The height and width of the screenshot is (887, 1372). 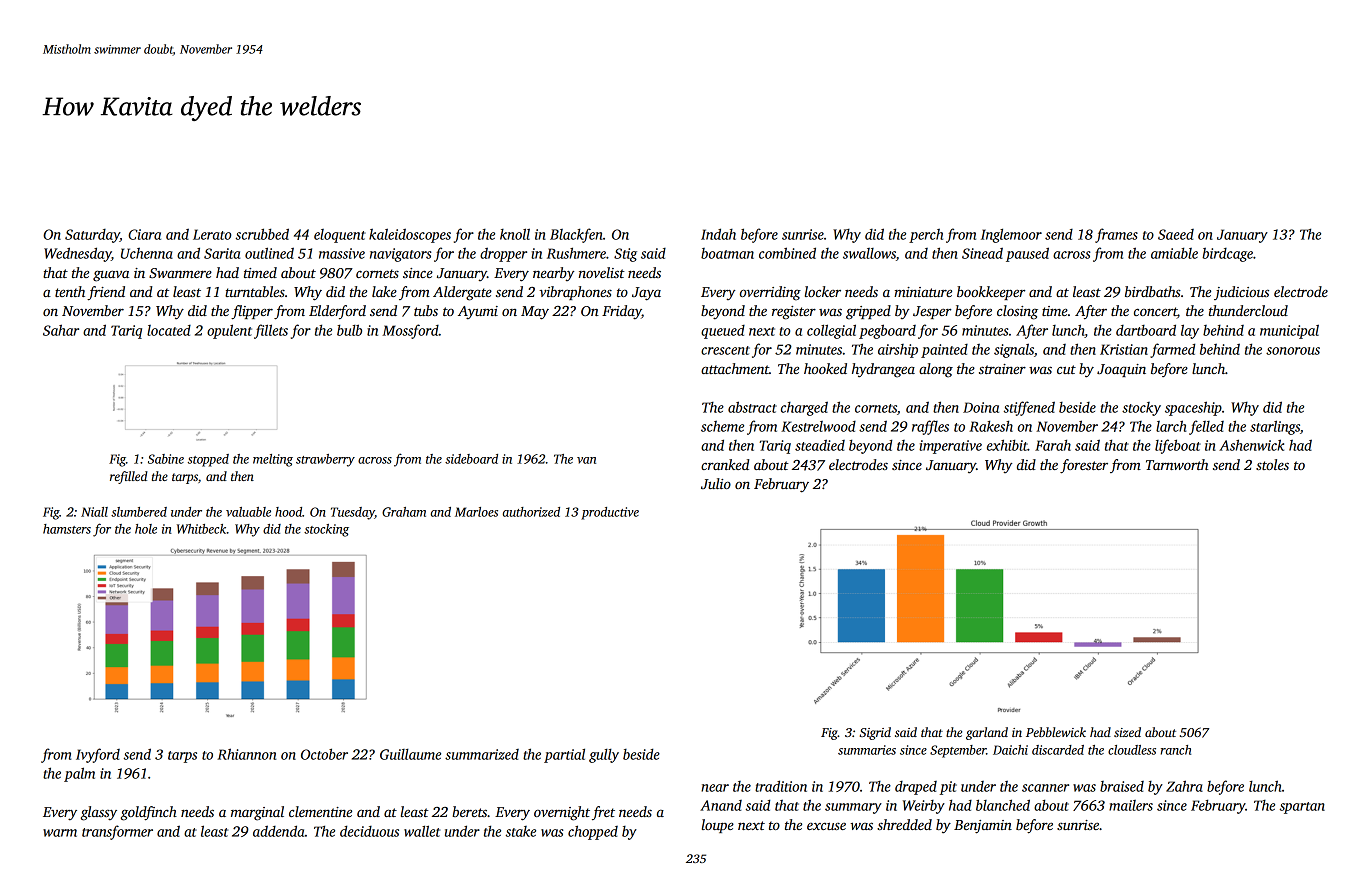 What do you see at coordinates (246, 754) in the screenshot?
I see `Rhiannon` at bounding box center [246, 754].
